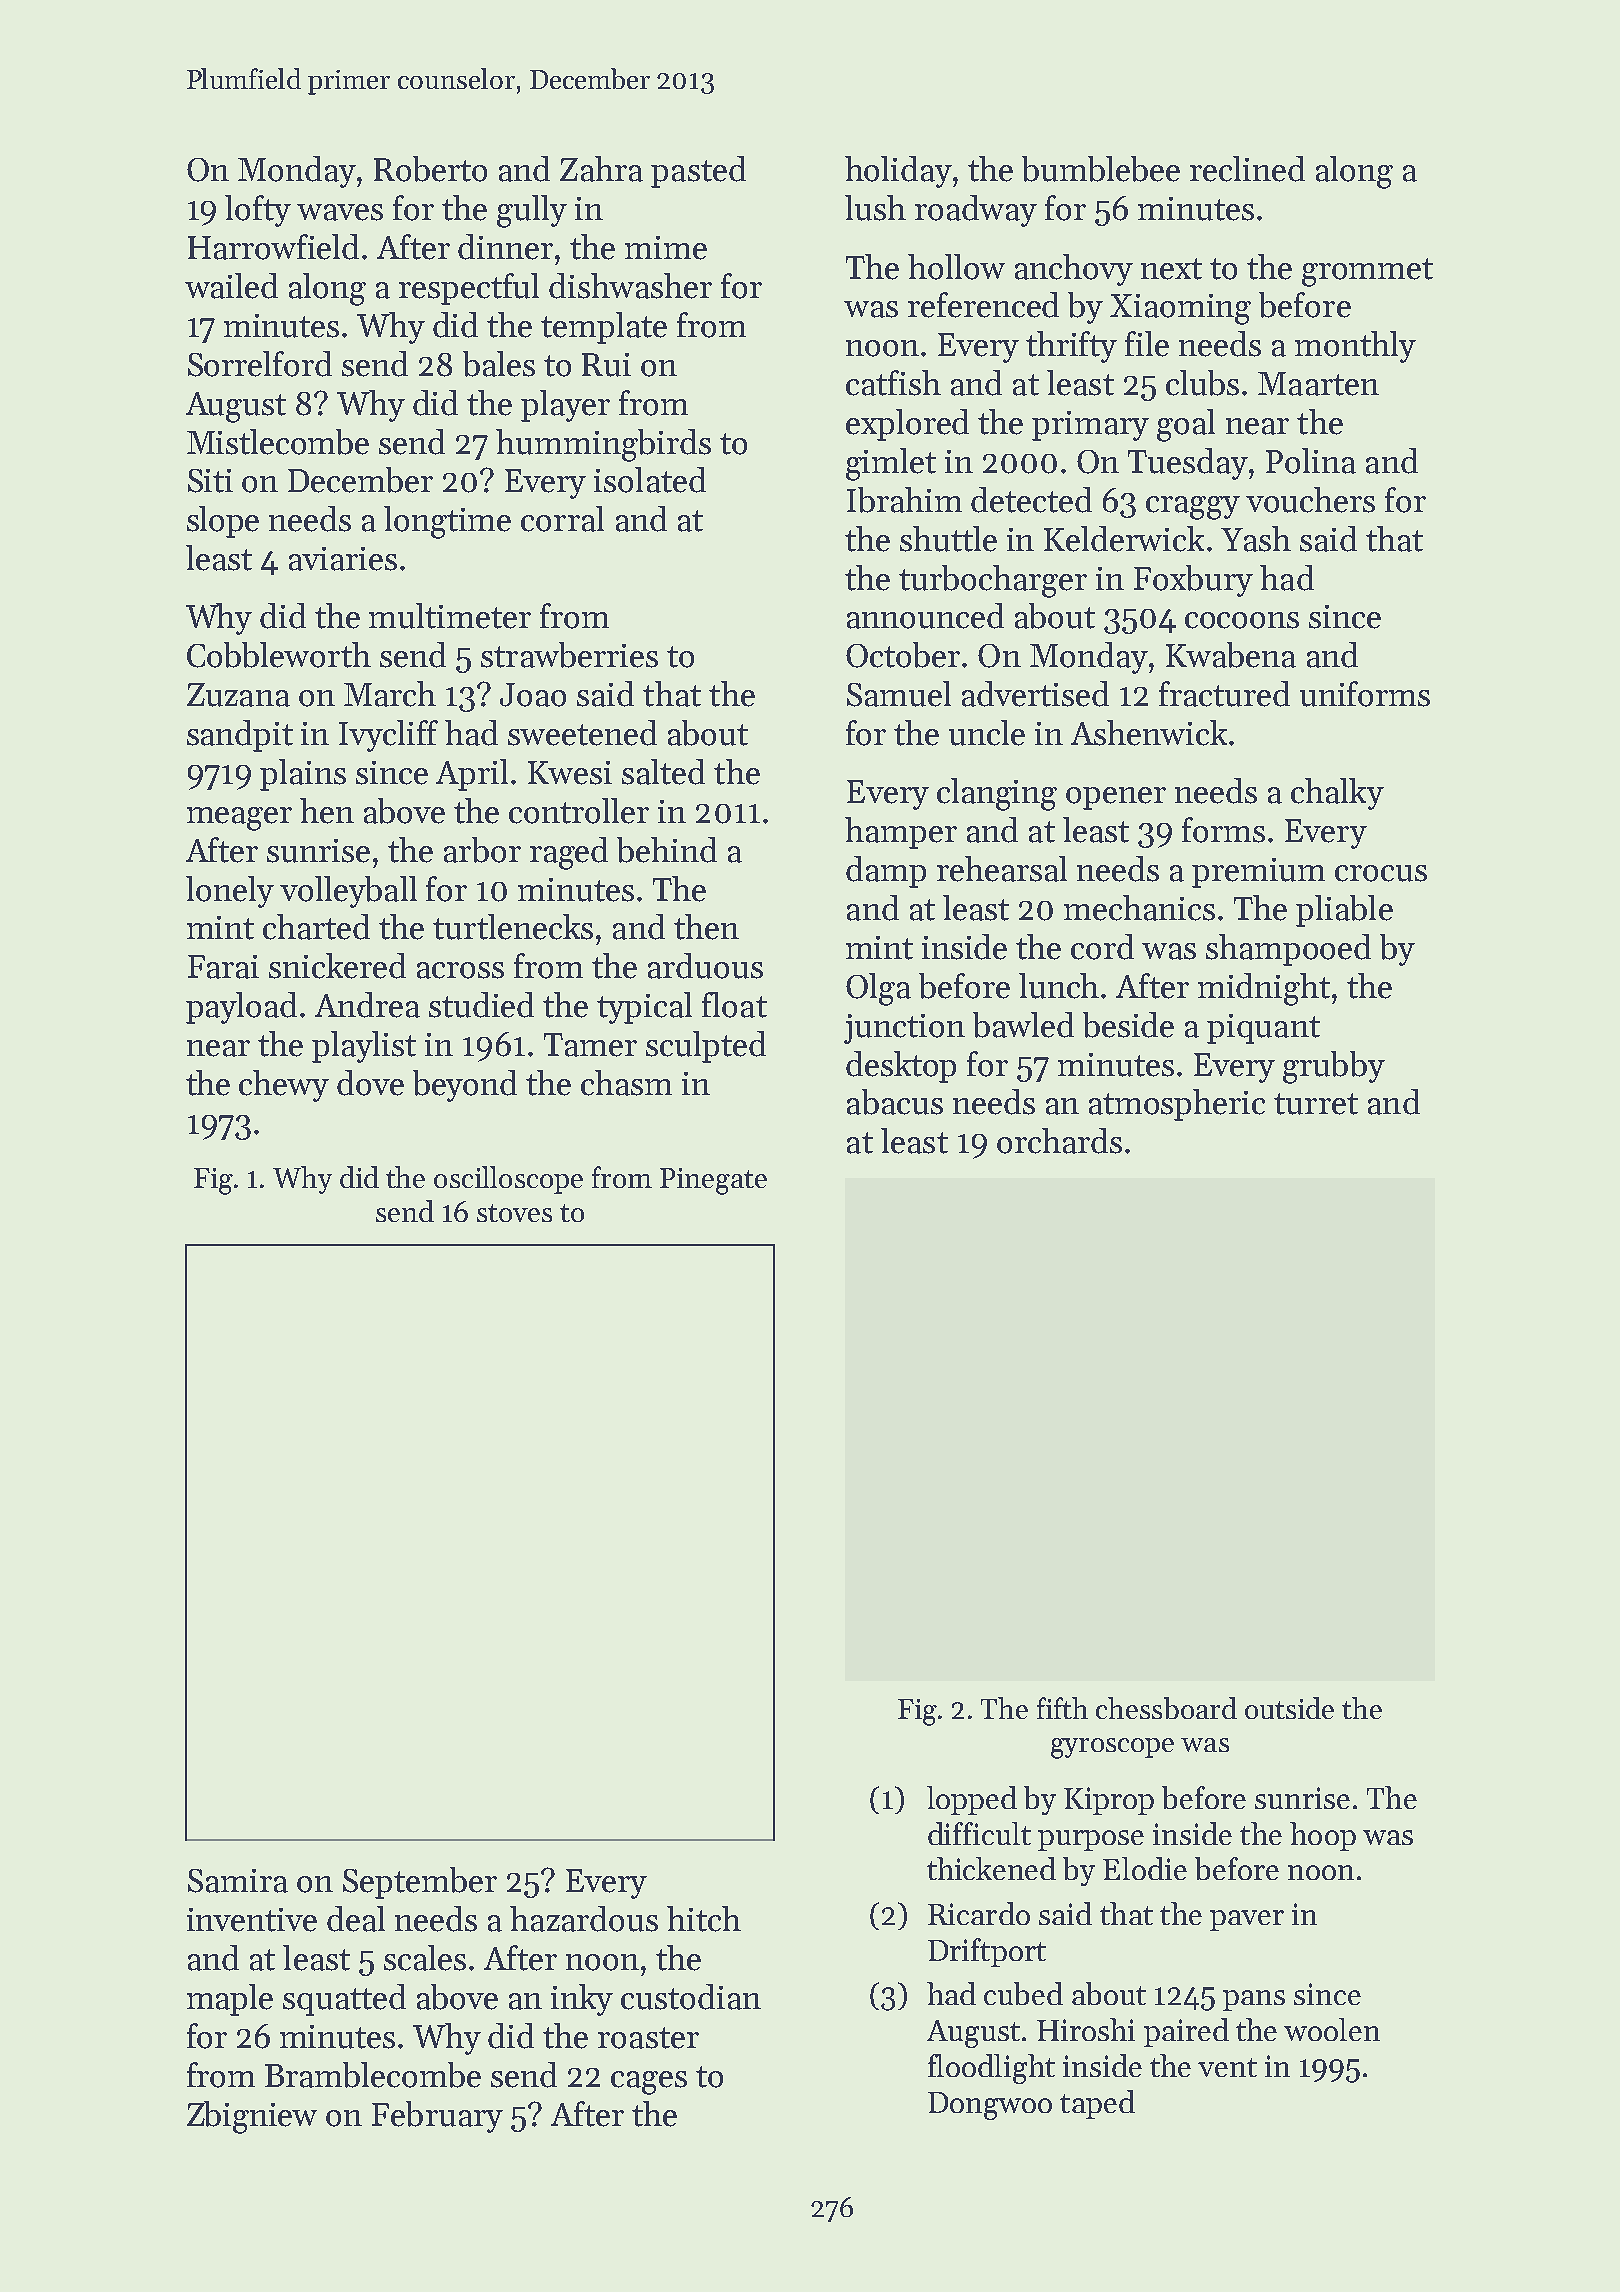 The width and height of the screenshot is (1620, 2292). Describe the element at coordinates (425, 1958) in the screenshot. I see `scales` at that location.
